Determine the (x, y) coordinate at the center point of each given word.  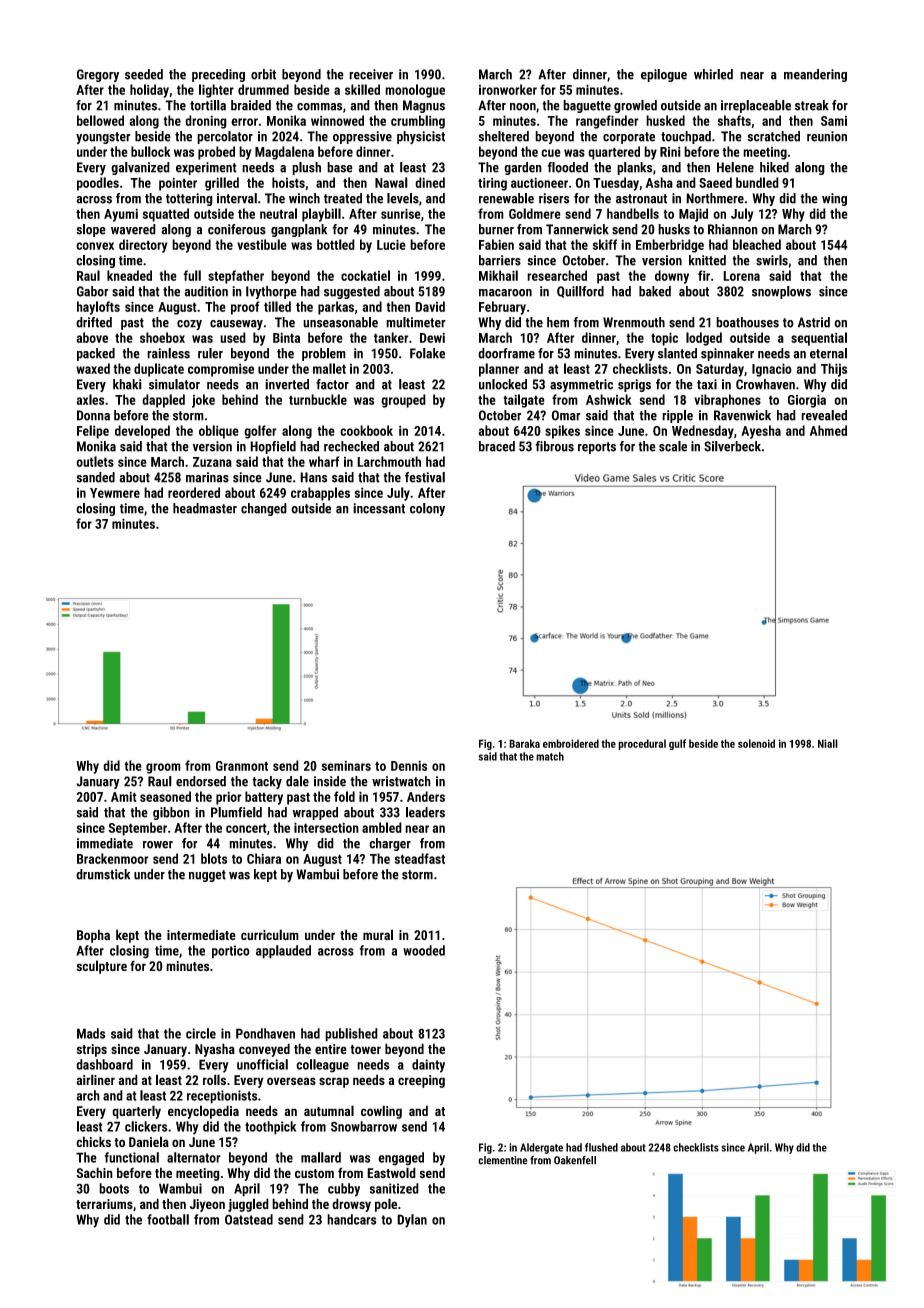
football (168, 1219)
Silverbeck (732, 446)
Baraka (524, 743)
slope (91, 230)
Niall (828, 743)
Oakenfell (575, 1160)
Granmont (242, 766)
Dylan (412, 1221)
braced (497, 446)
